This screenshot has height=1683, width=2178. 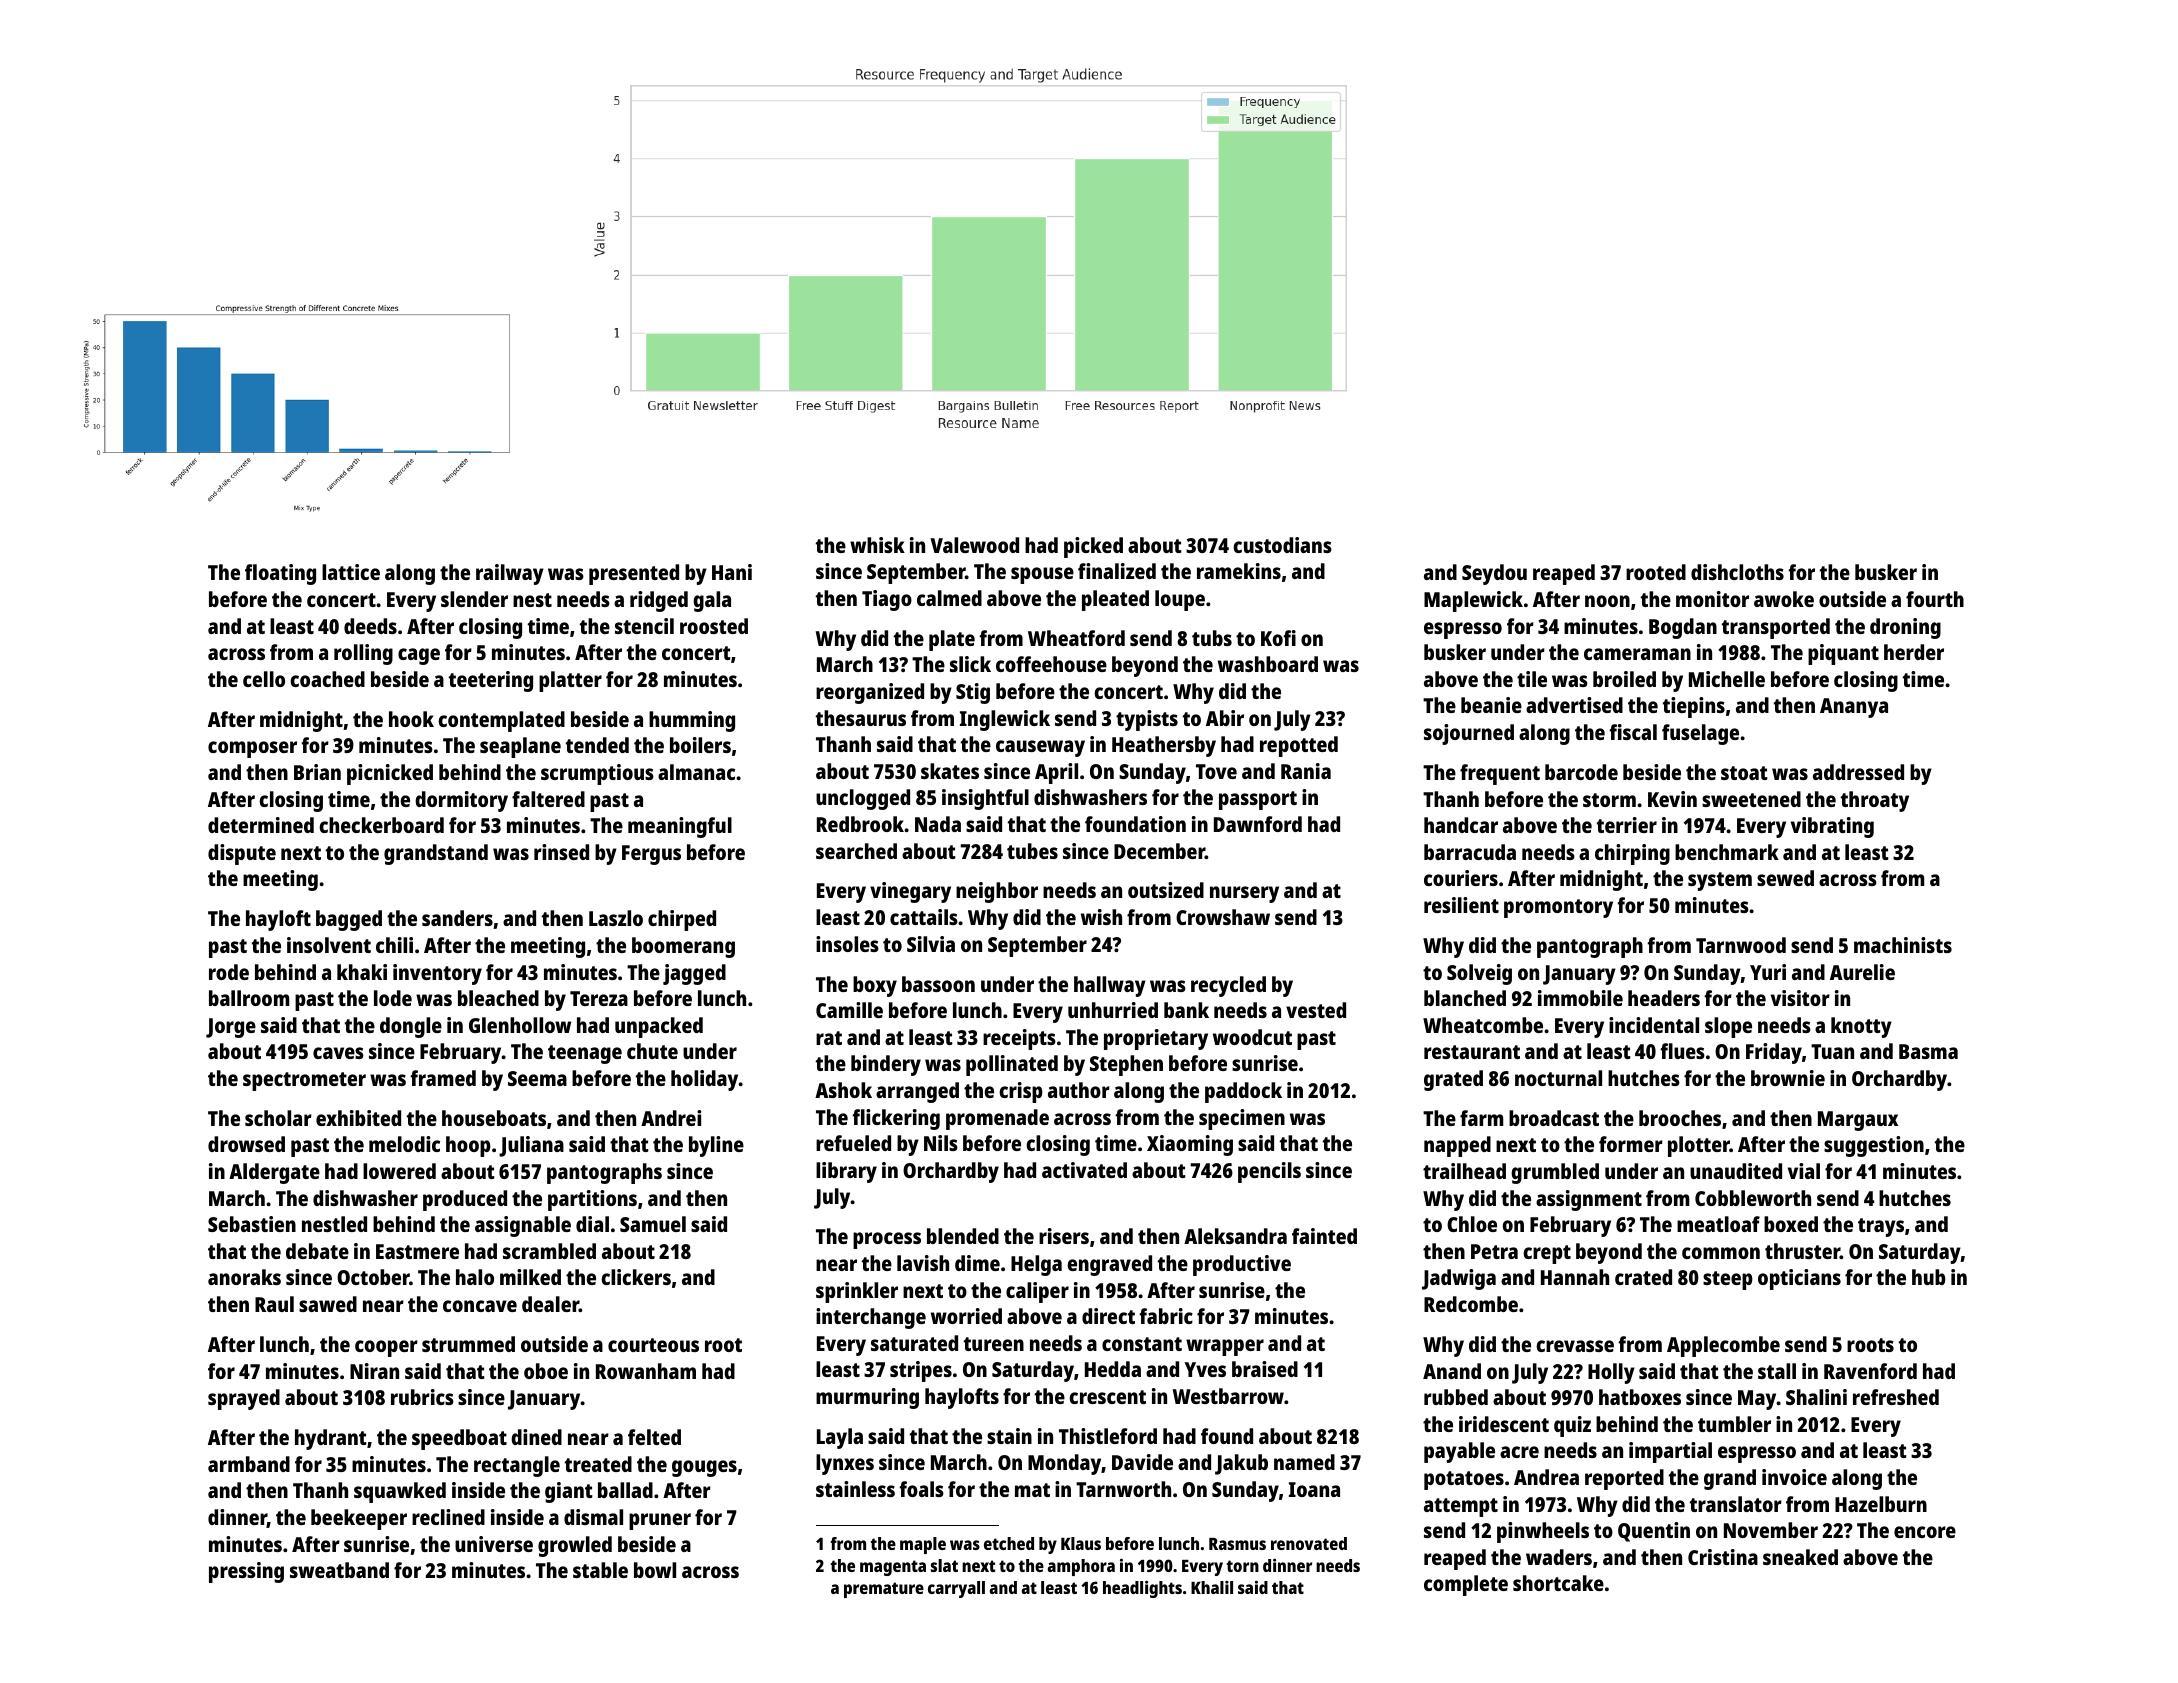 What do you see at coordinates (1005, 720) in the screenshot?
I see `Inglewick` at bounding box center [1005, 720].
